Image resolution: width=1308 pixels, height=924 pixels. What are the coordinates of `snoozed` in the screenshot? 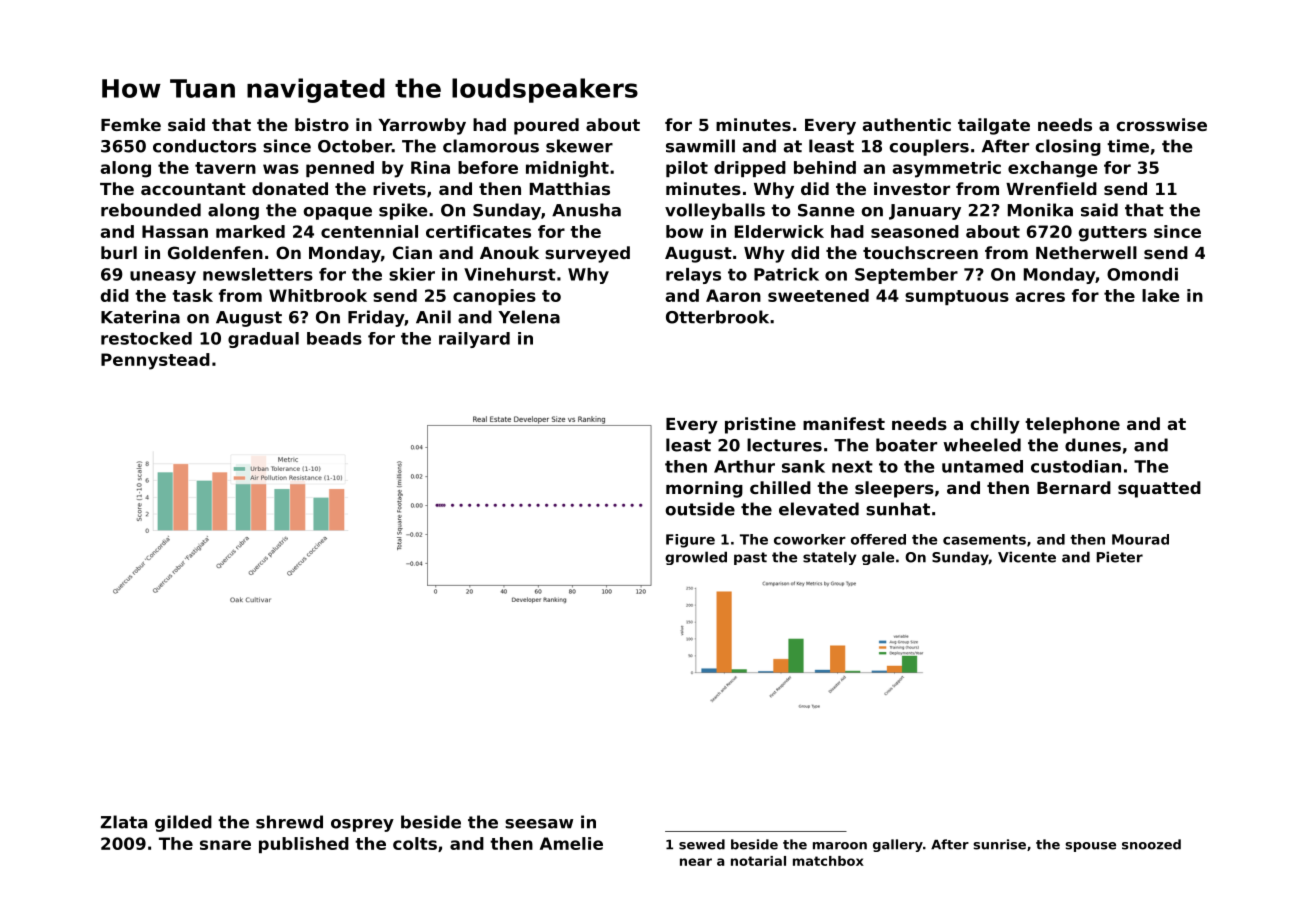 It's located at (1151, 844).
